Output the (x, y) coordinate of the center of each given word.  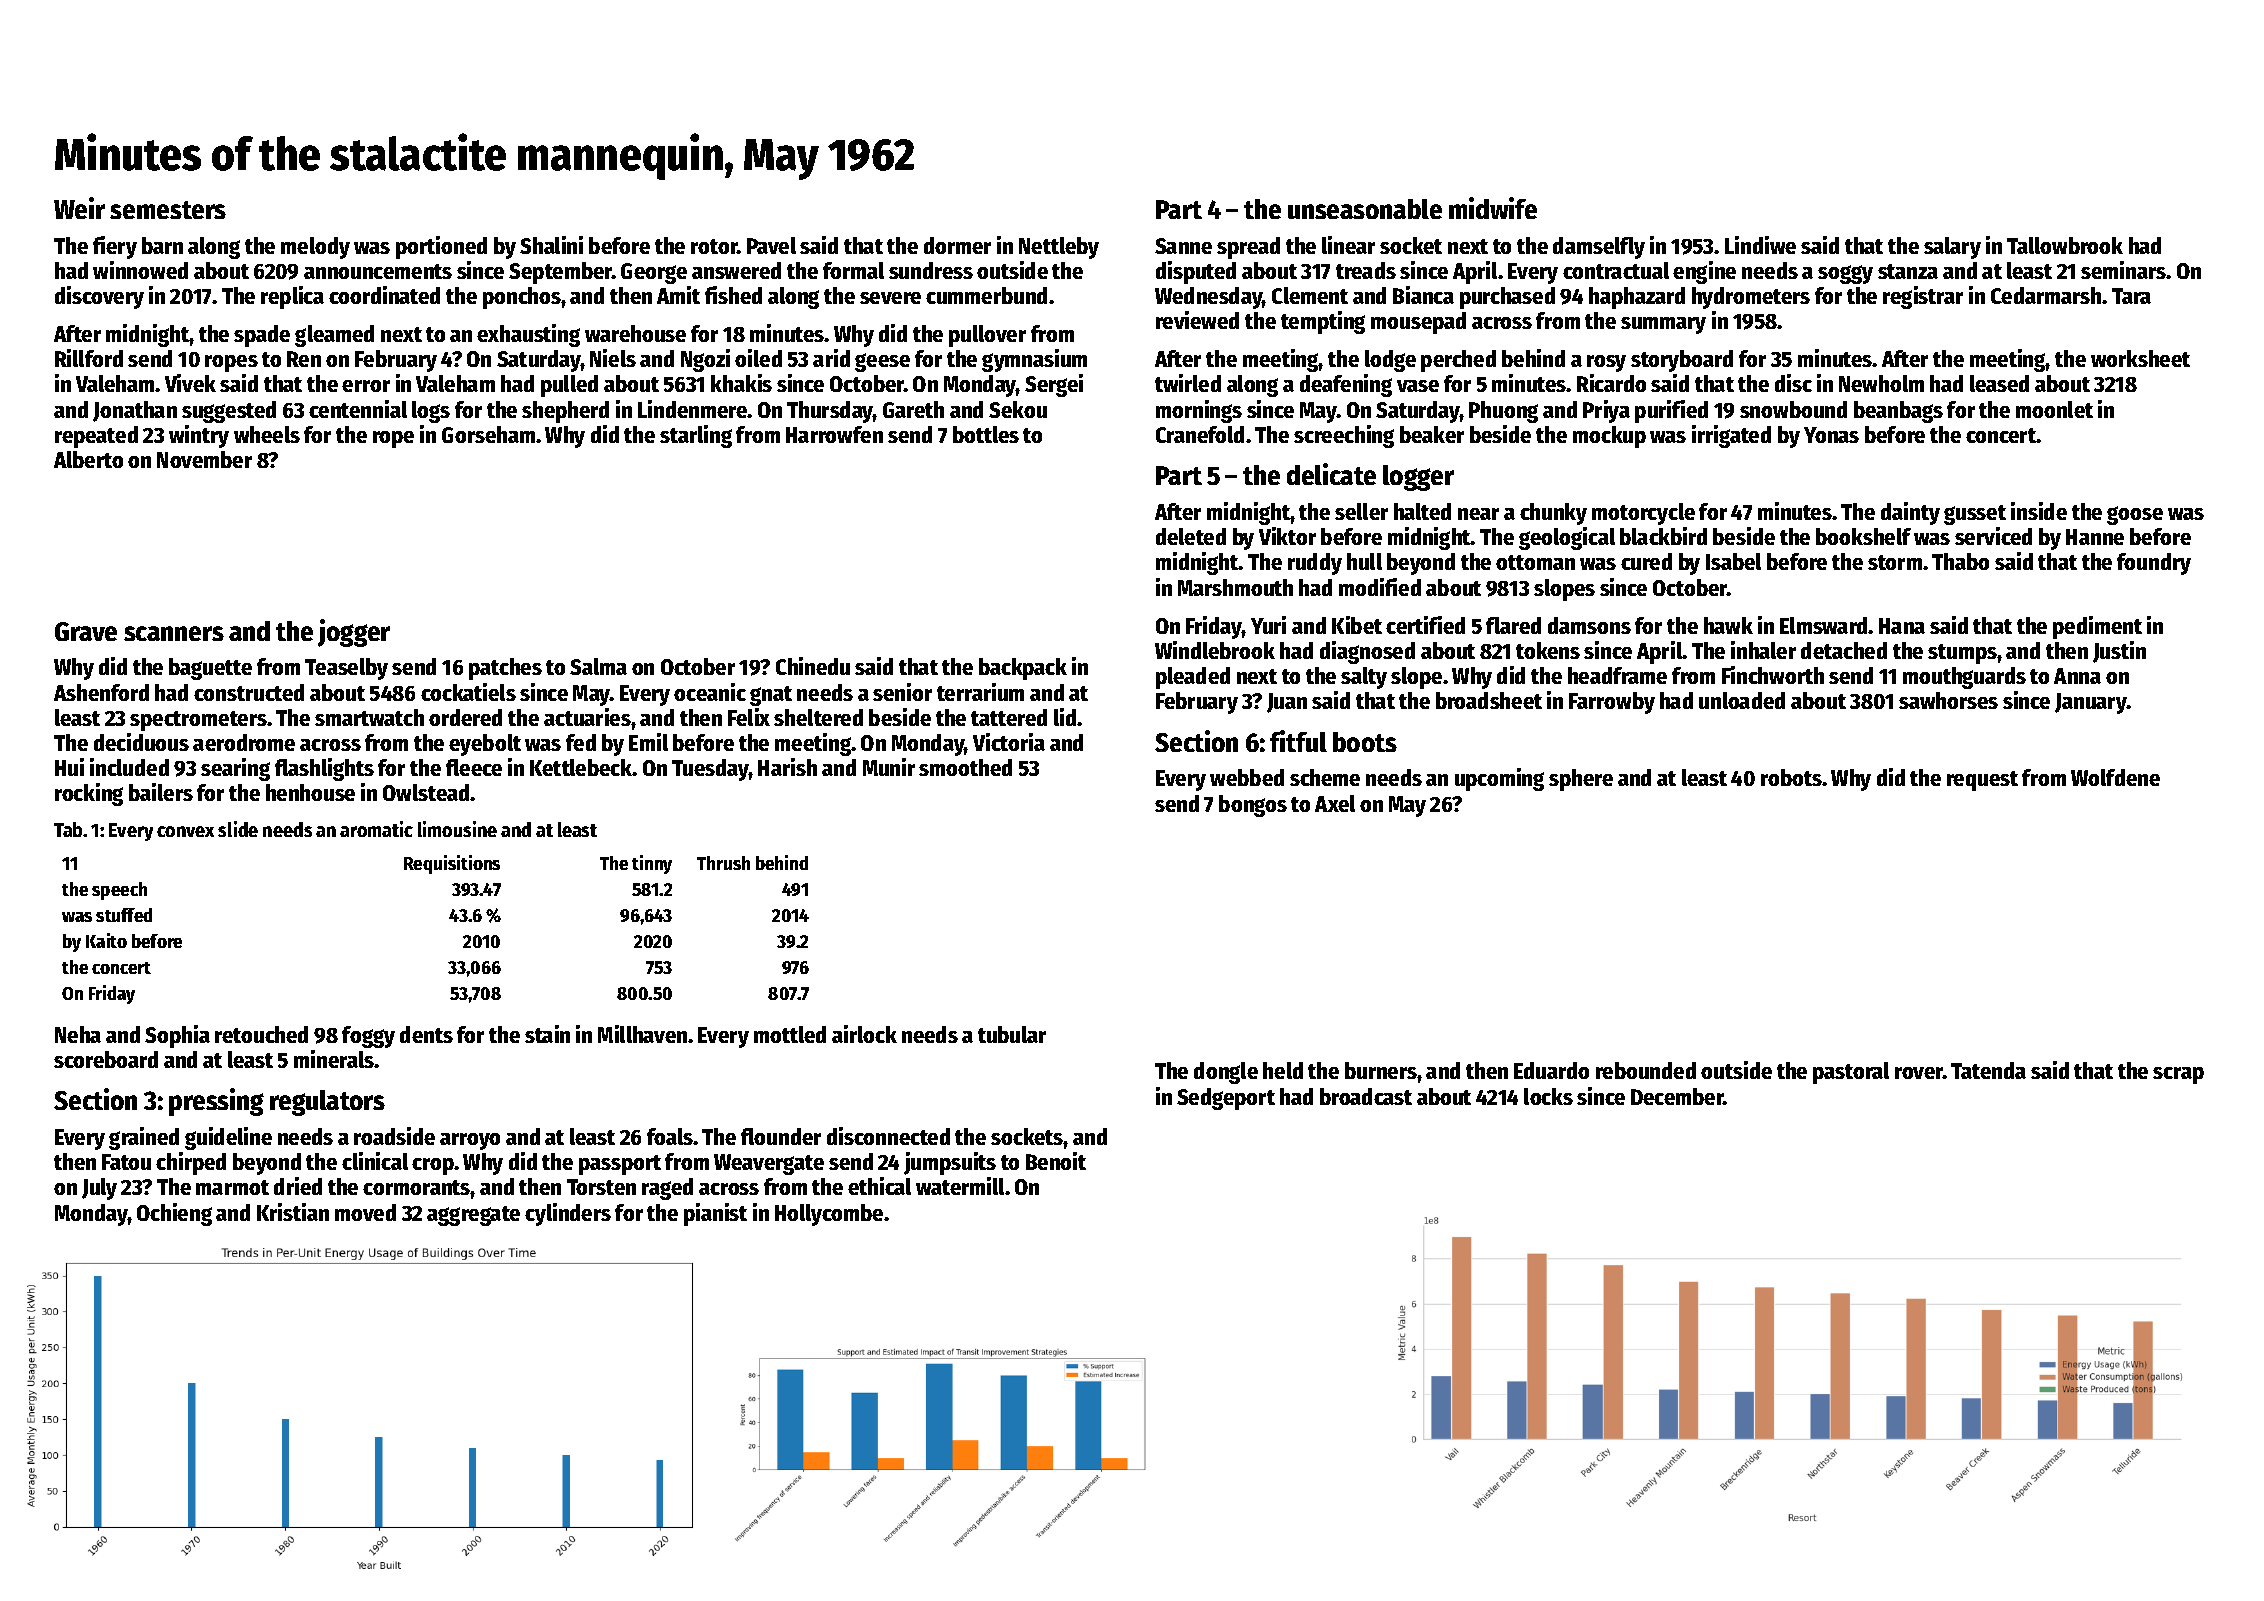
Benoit (1056, 1161)
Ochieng (174, 1214)
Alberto (88, 459)
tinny (652, 864)
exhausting (528, 335)
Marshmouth (1235, 587)
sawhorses (1948, 700)
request (1982, 781)
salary (1952, 248)
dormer (957, 245)
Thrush (723, 863)
